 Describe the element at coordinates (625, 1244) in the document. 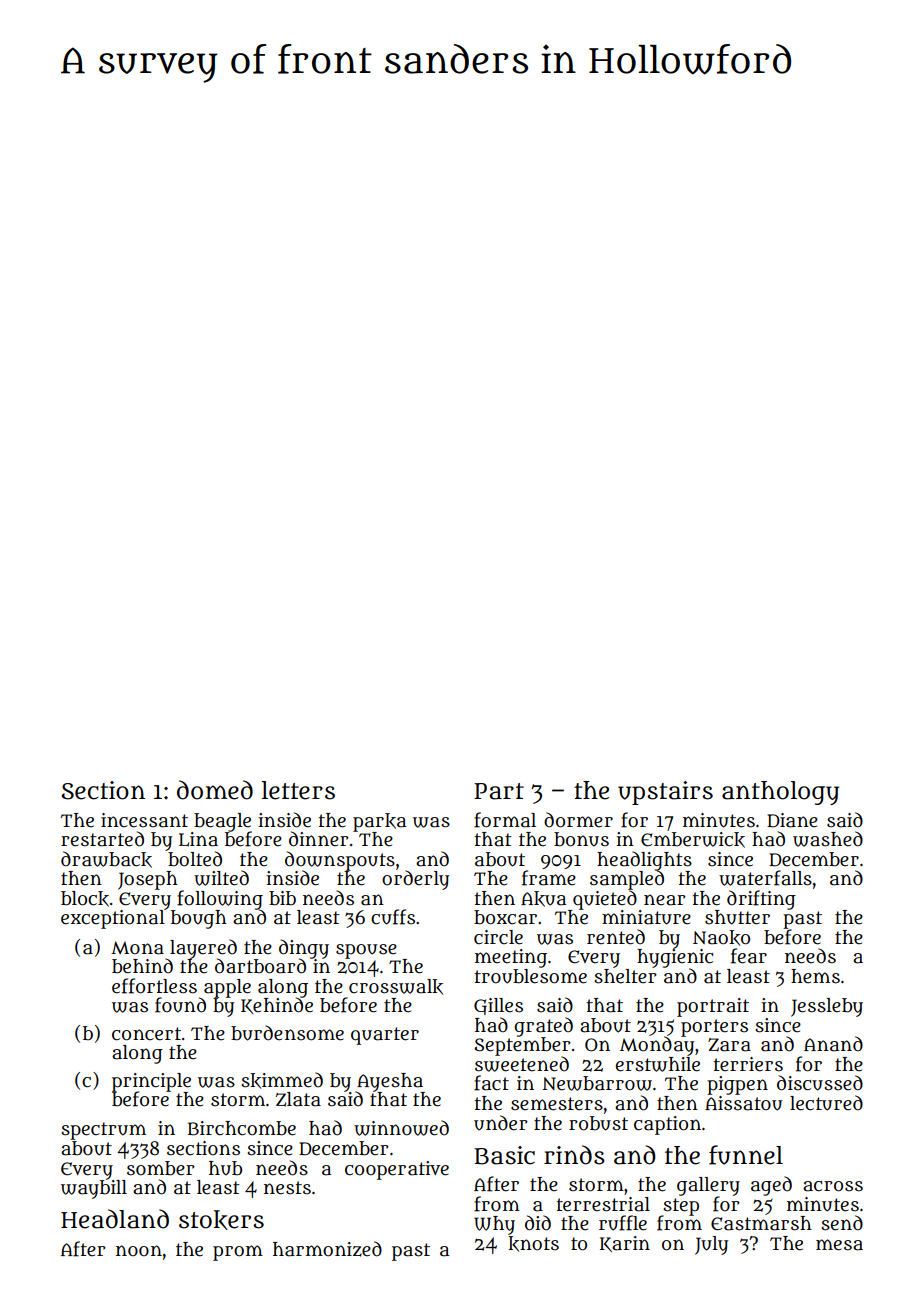

I see `Karin` at that location.
